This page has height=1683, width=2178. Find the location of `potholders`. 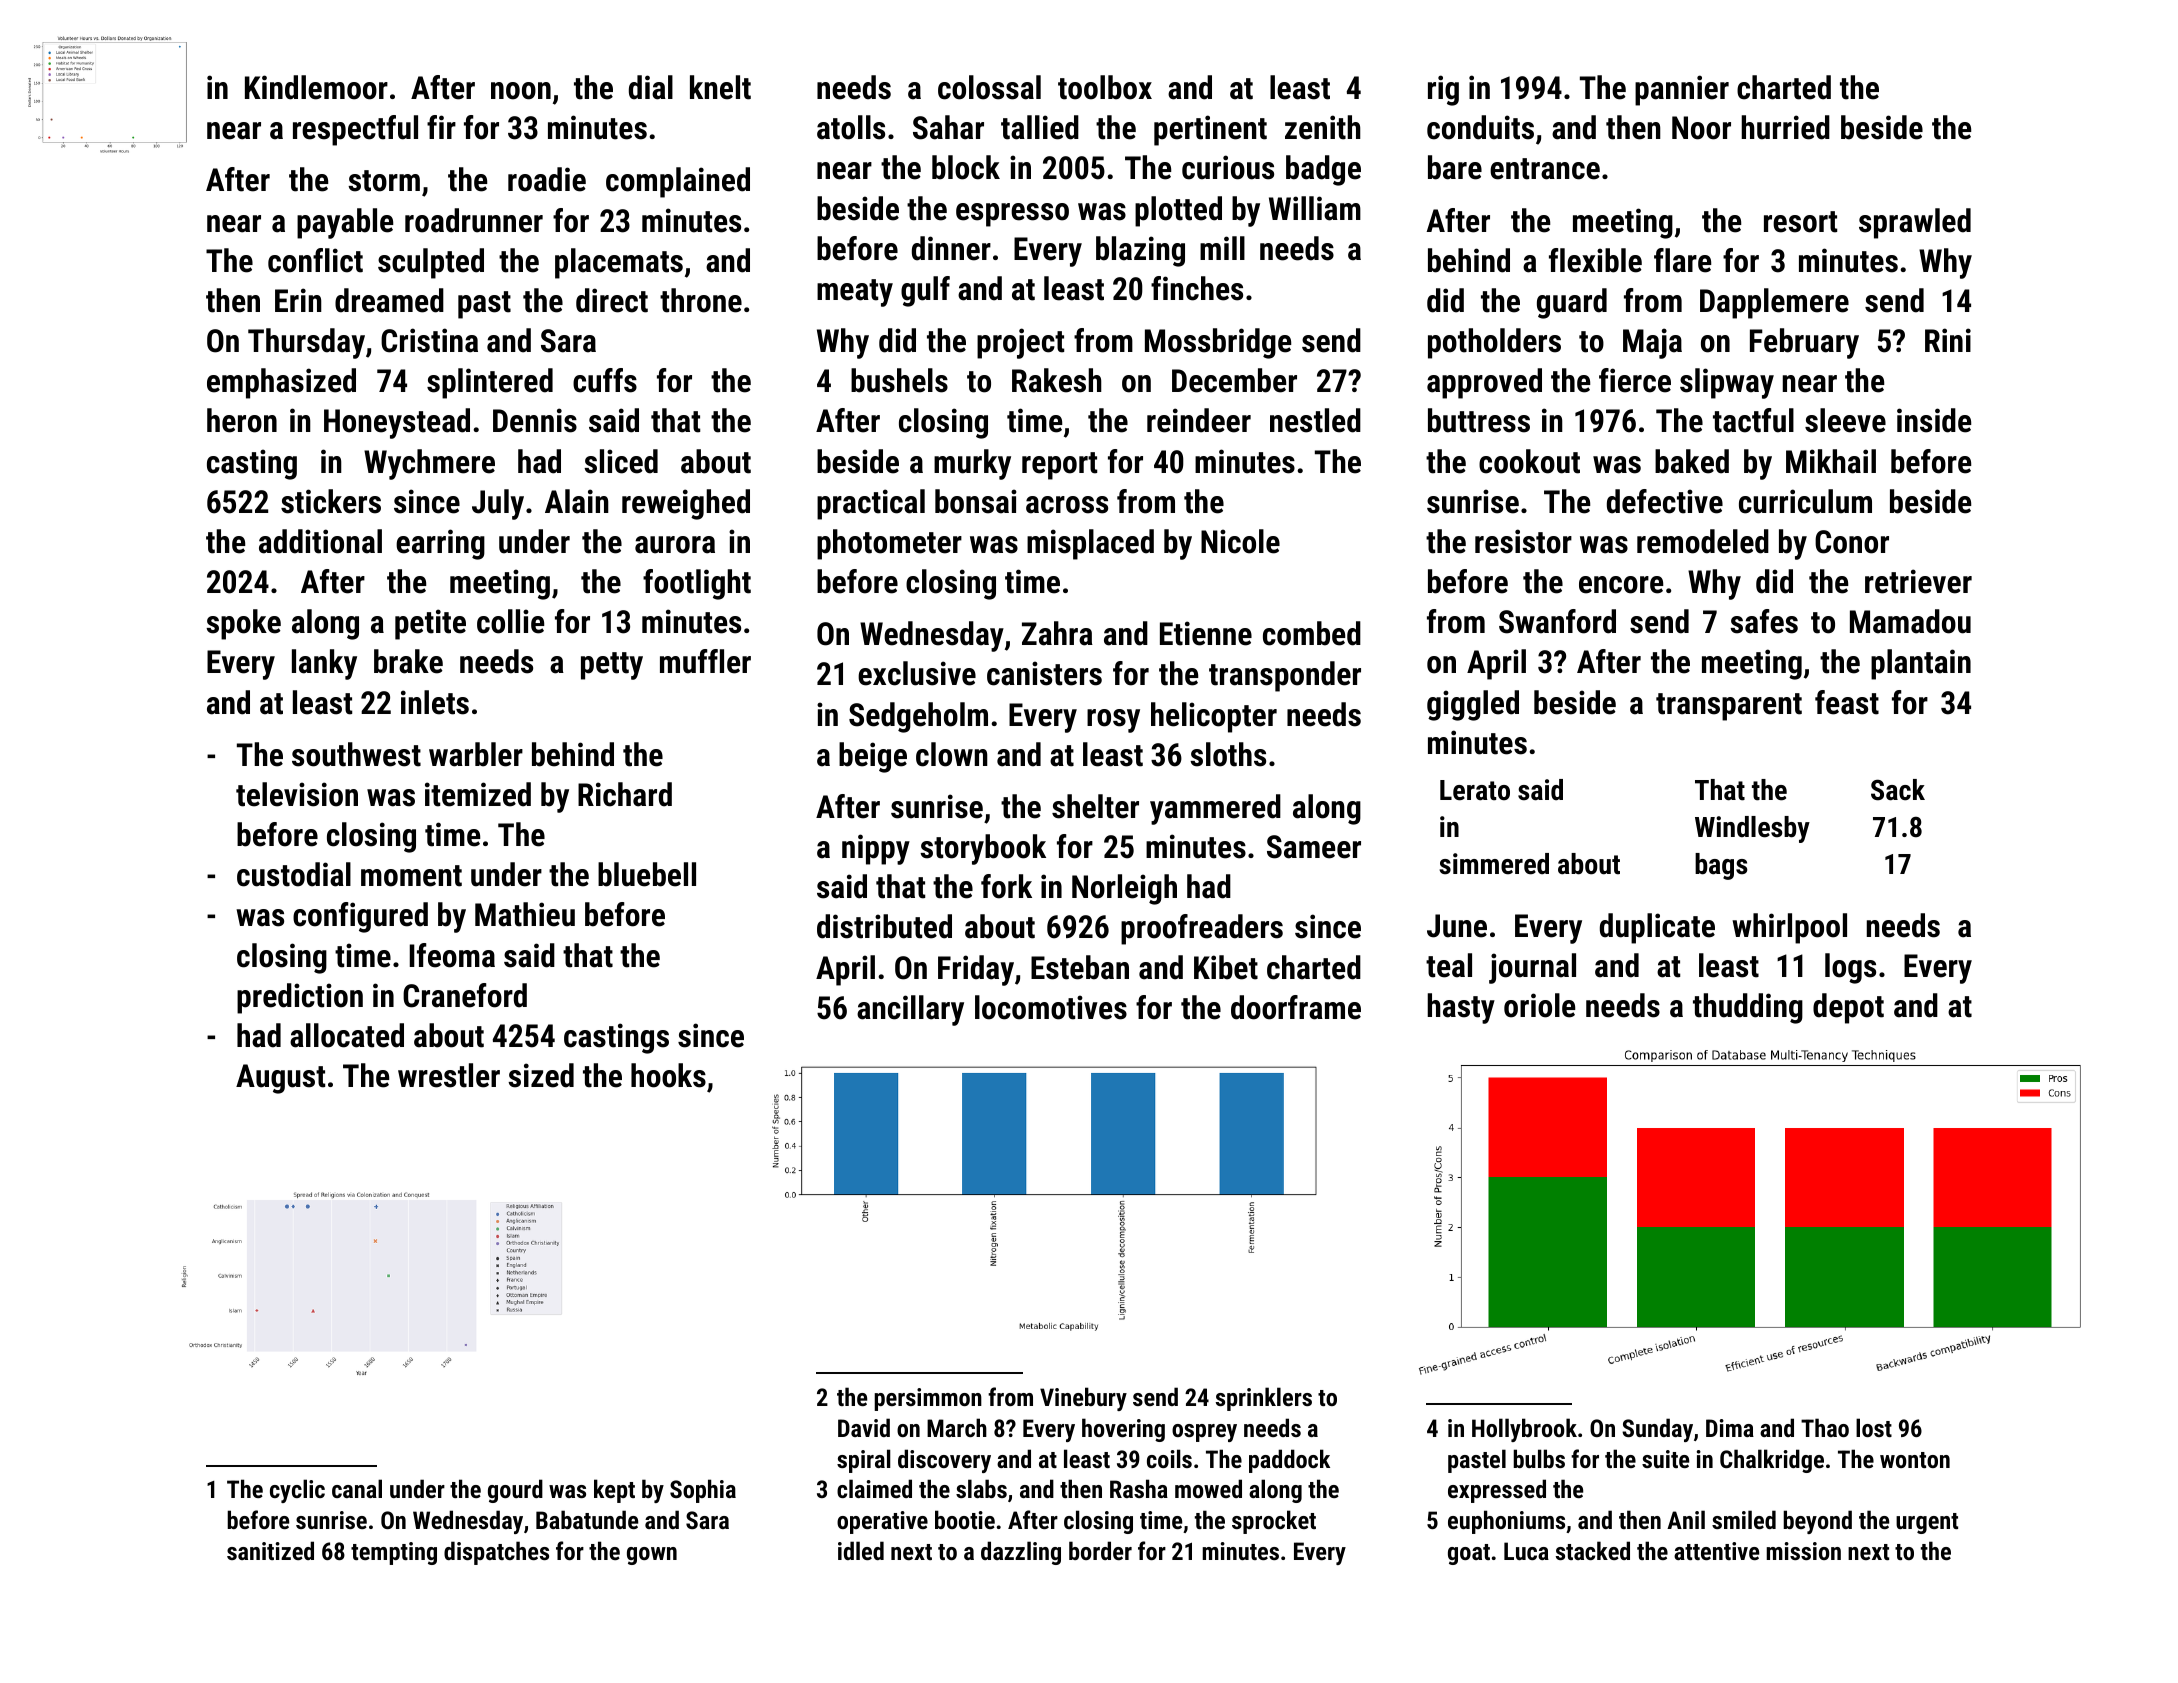

potholders is located at coordinates (1494, 343).
